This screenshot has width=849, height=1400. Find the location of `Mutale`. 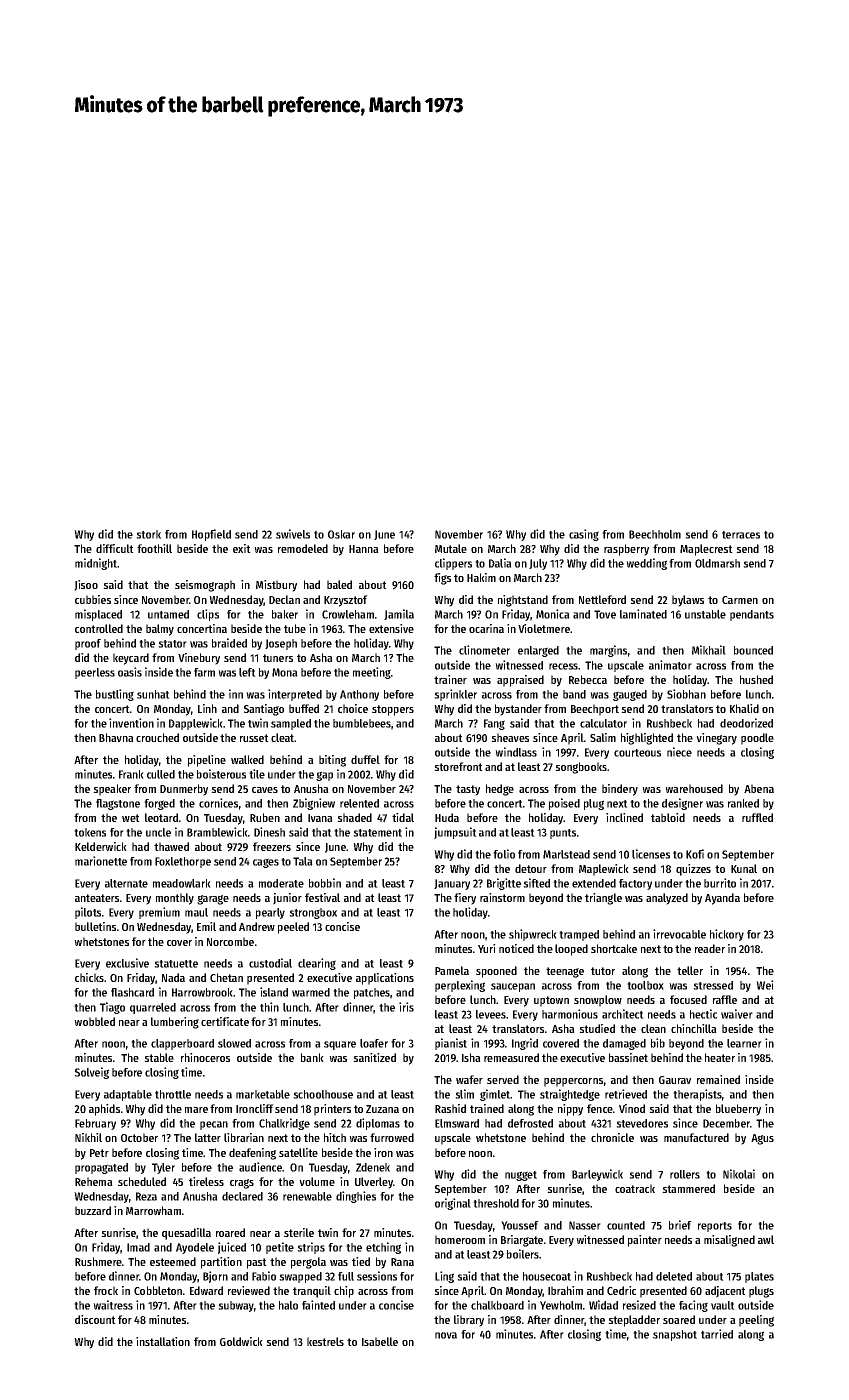

Mutale is located at coordinates (451, 548).
